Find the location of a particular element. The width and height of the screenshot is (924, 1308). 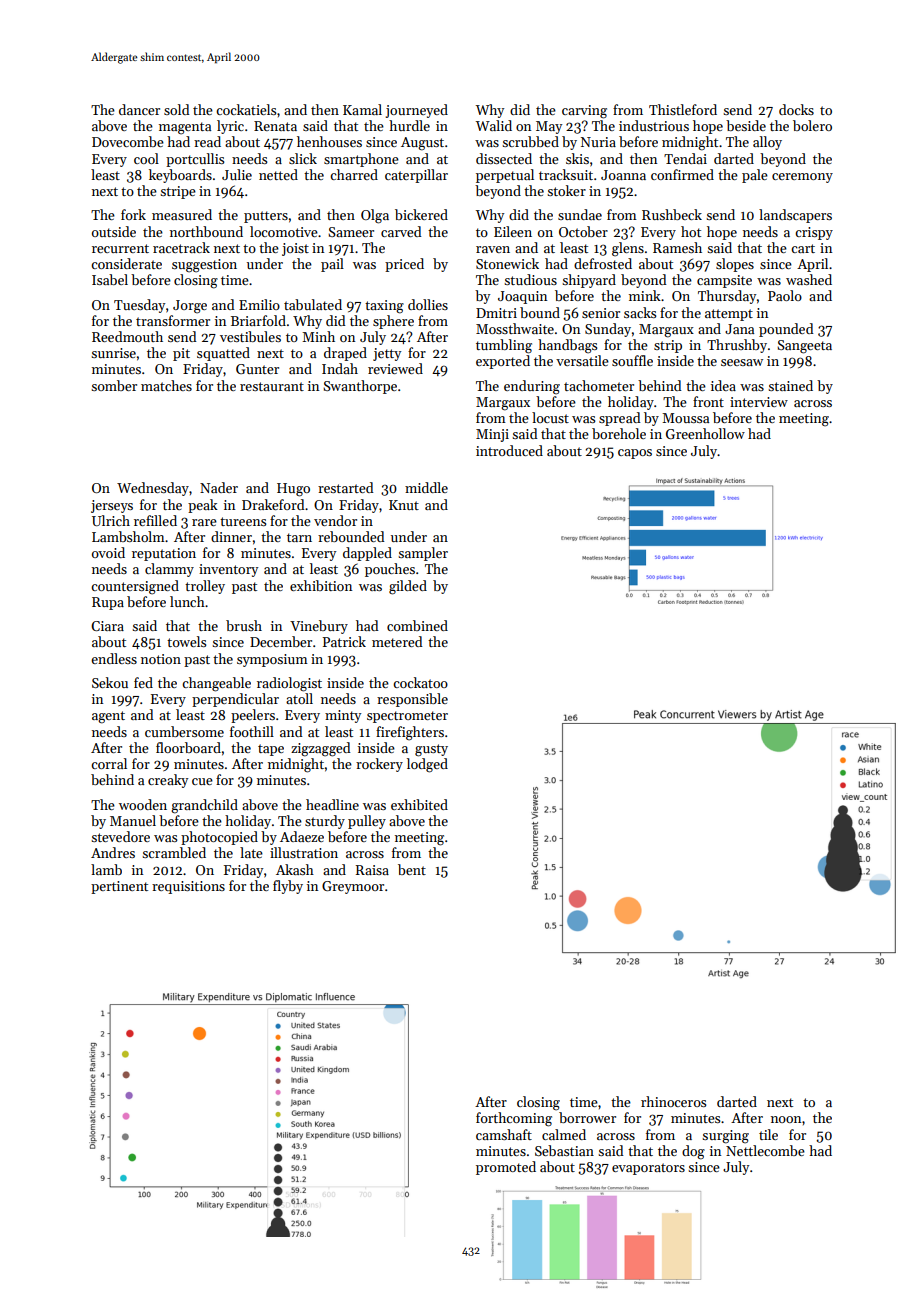

journeyed is located at coordinates (417, 111).
